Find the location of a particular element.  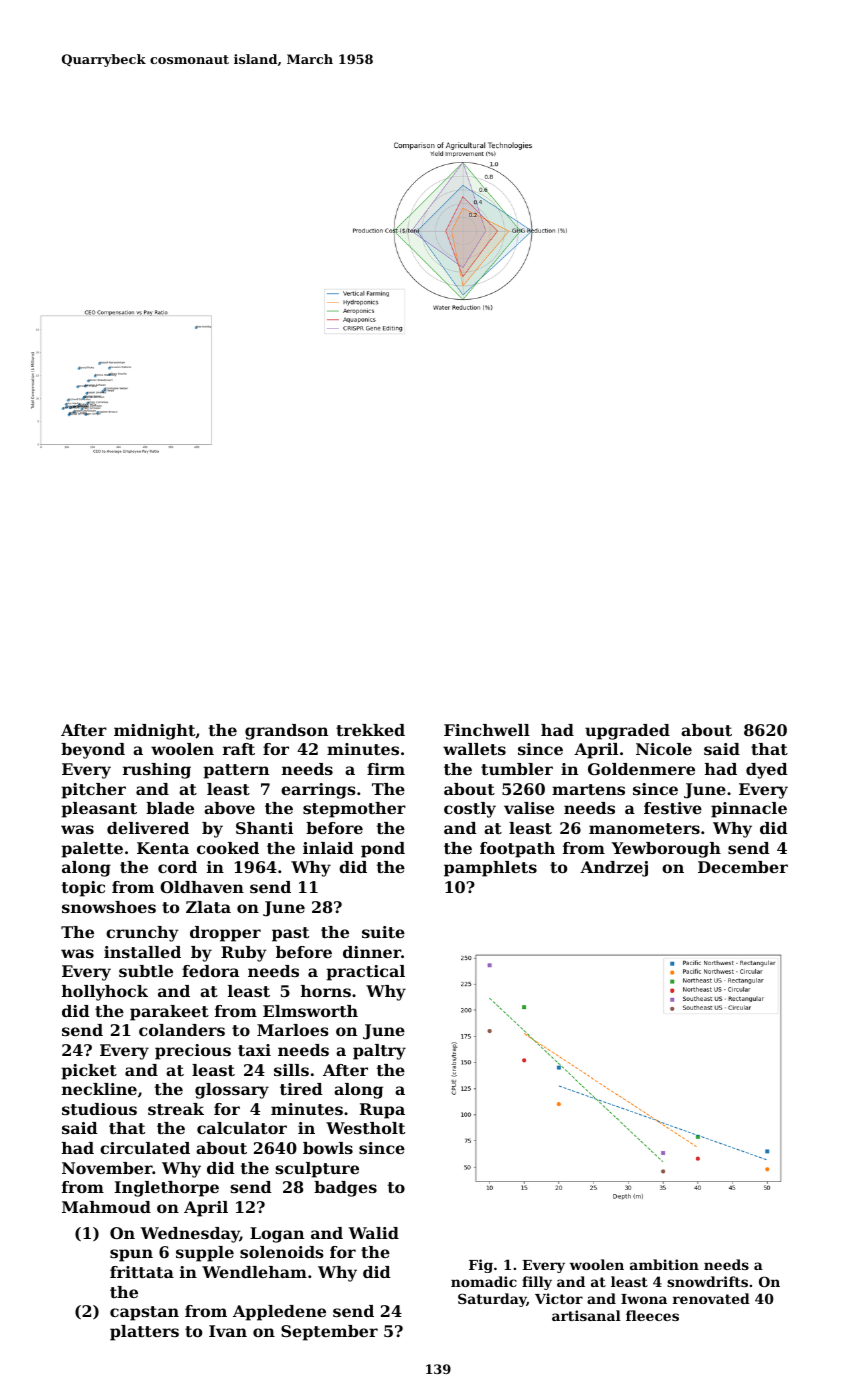

Westholt is located at coordinates (365, 1128).
